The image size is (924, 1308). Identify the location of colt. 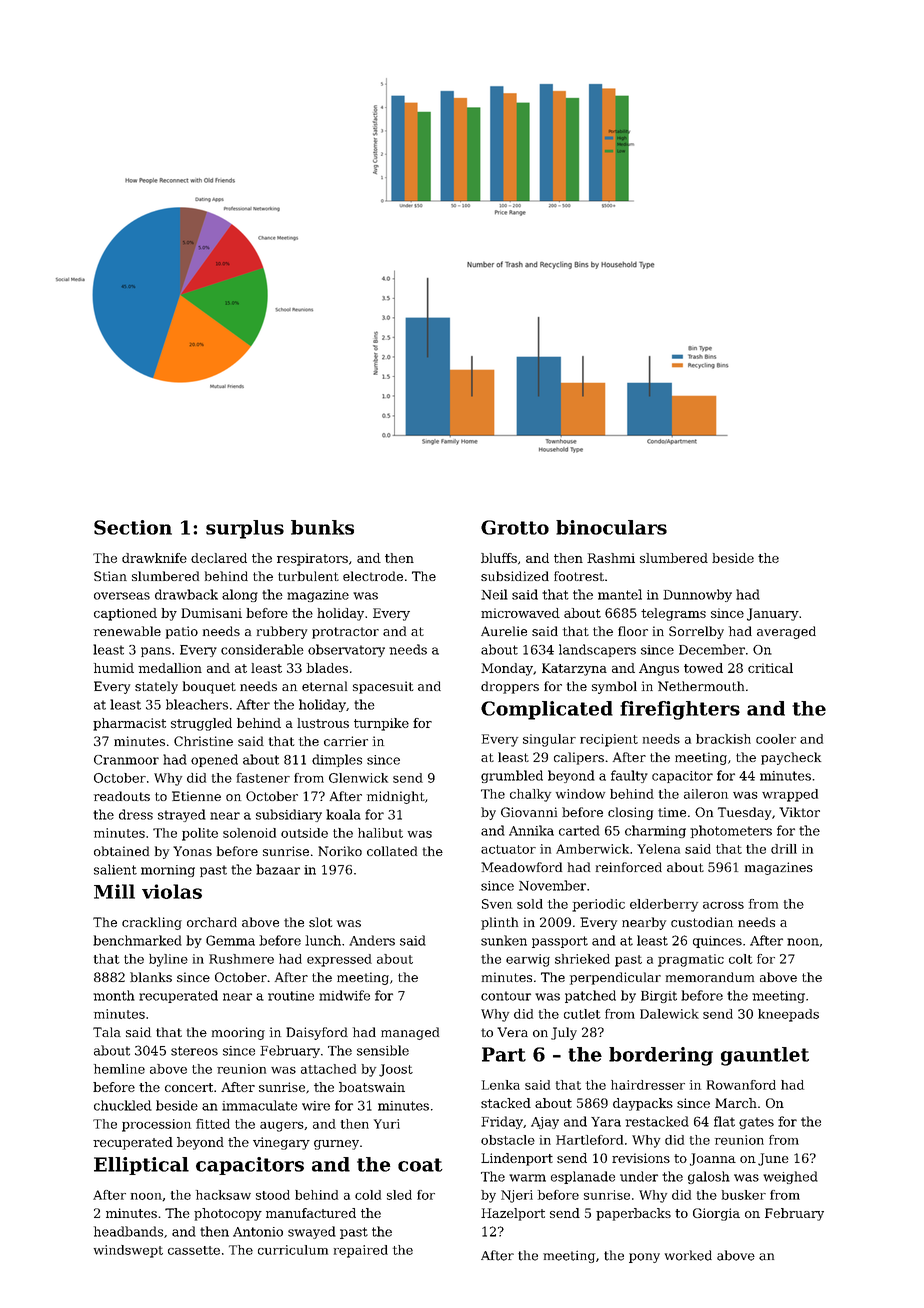
(741, 959).
